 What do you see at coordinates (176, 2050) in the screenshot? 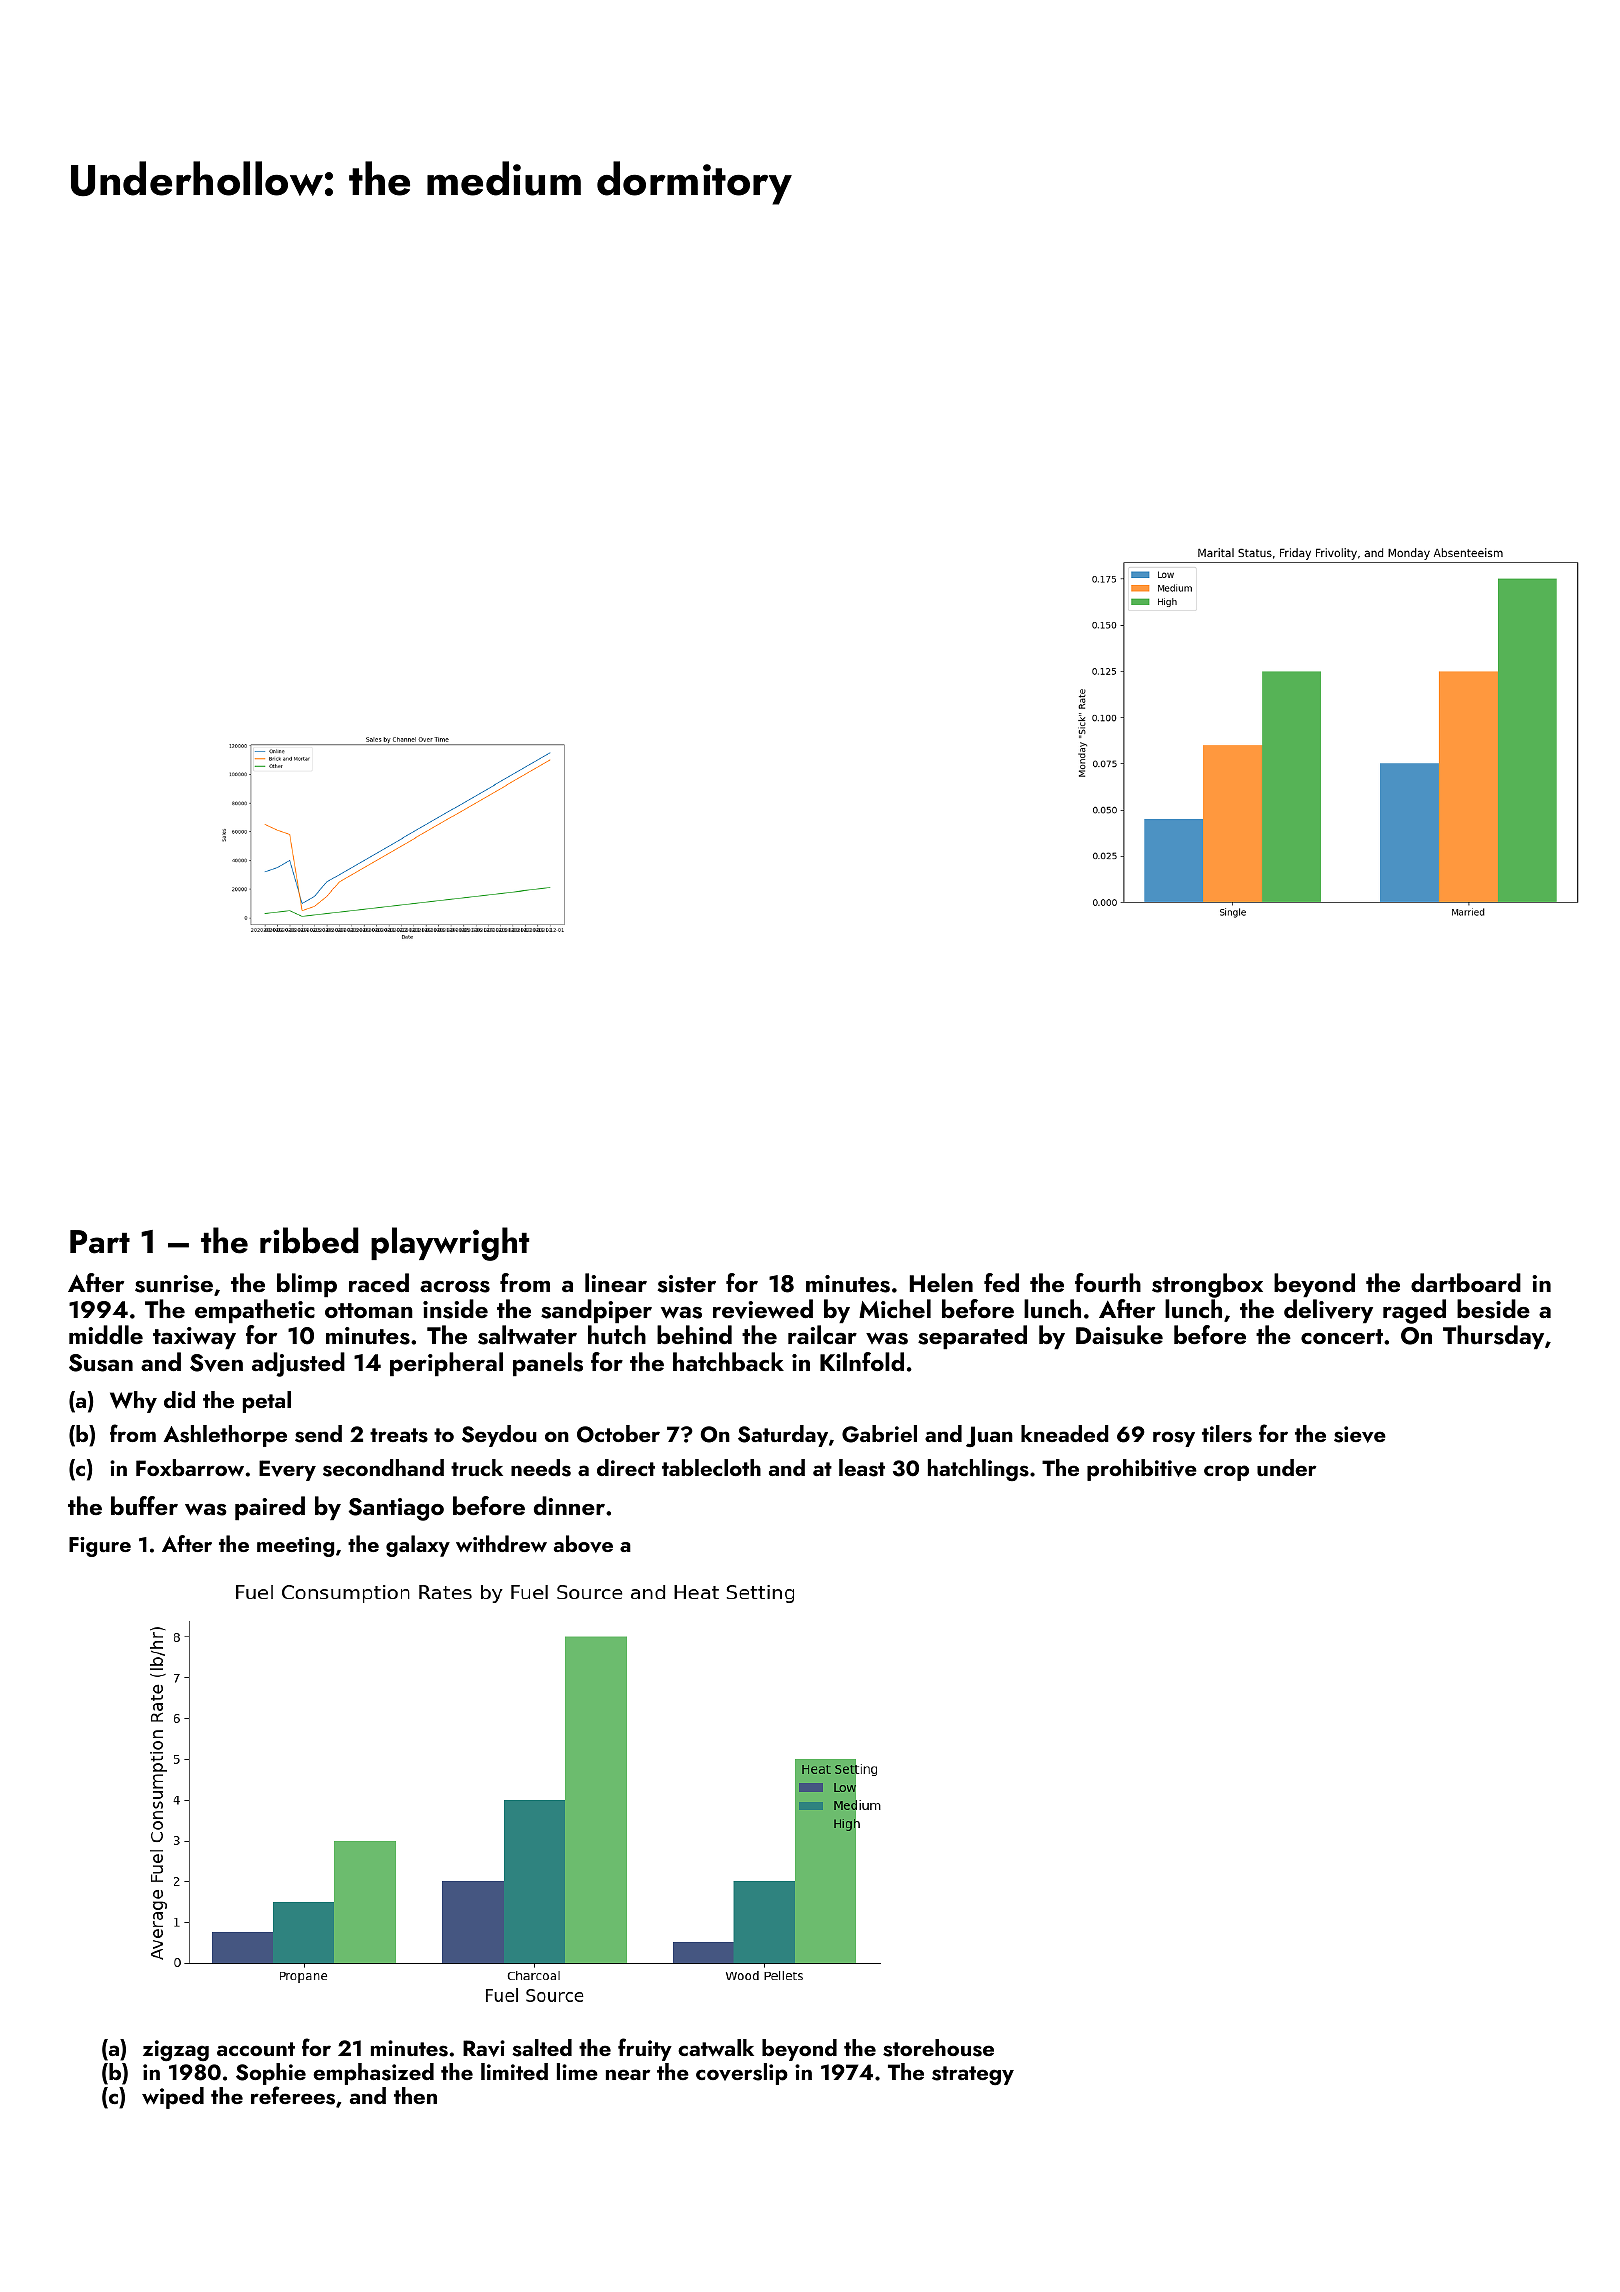
I see `zigzag` at bounding box center [176, 2050].
